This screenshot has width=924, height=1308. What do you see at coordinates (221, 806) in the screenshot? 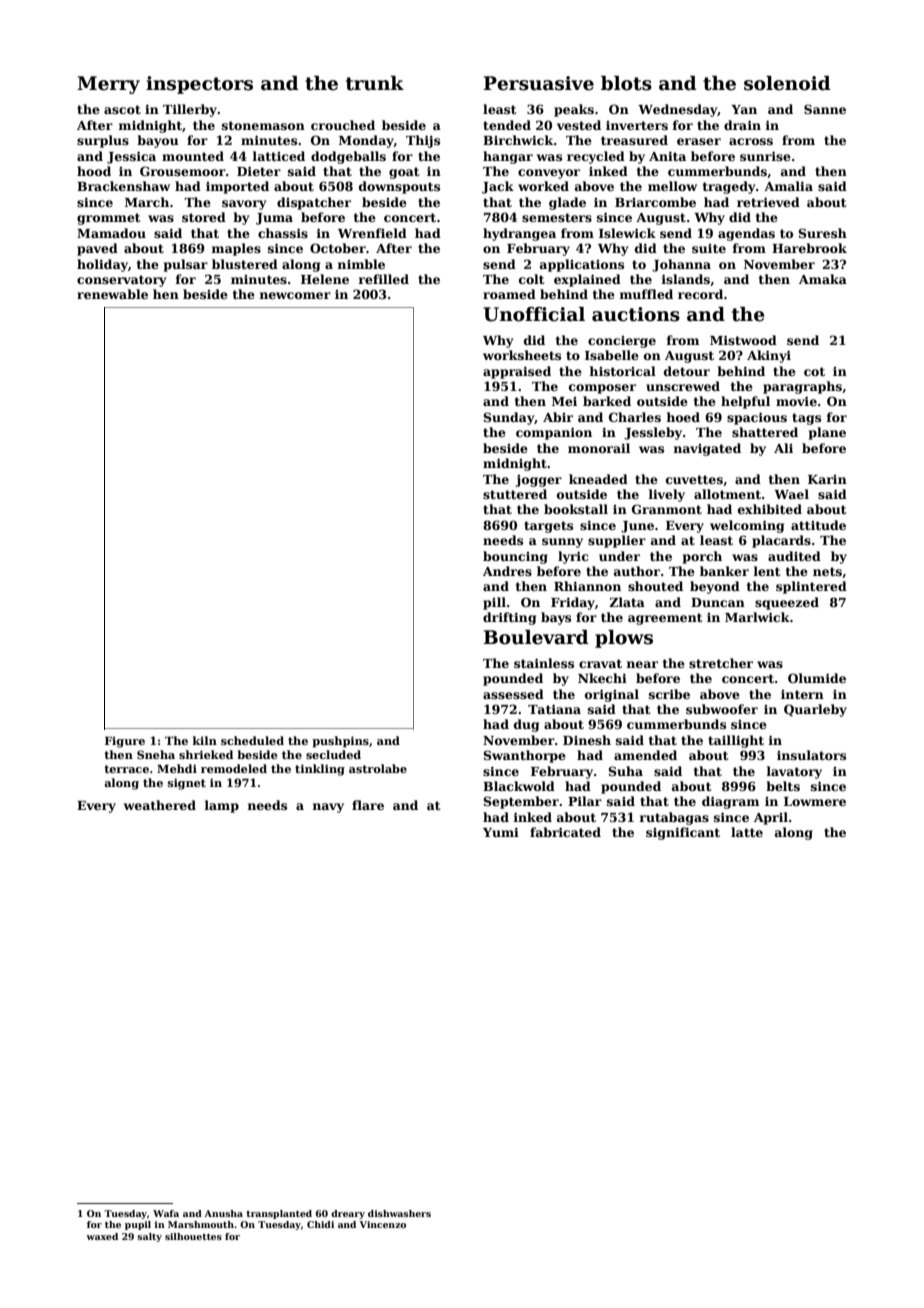
I see `lamp` at bounding box center [221, 806].
